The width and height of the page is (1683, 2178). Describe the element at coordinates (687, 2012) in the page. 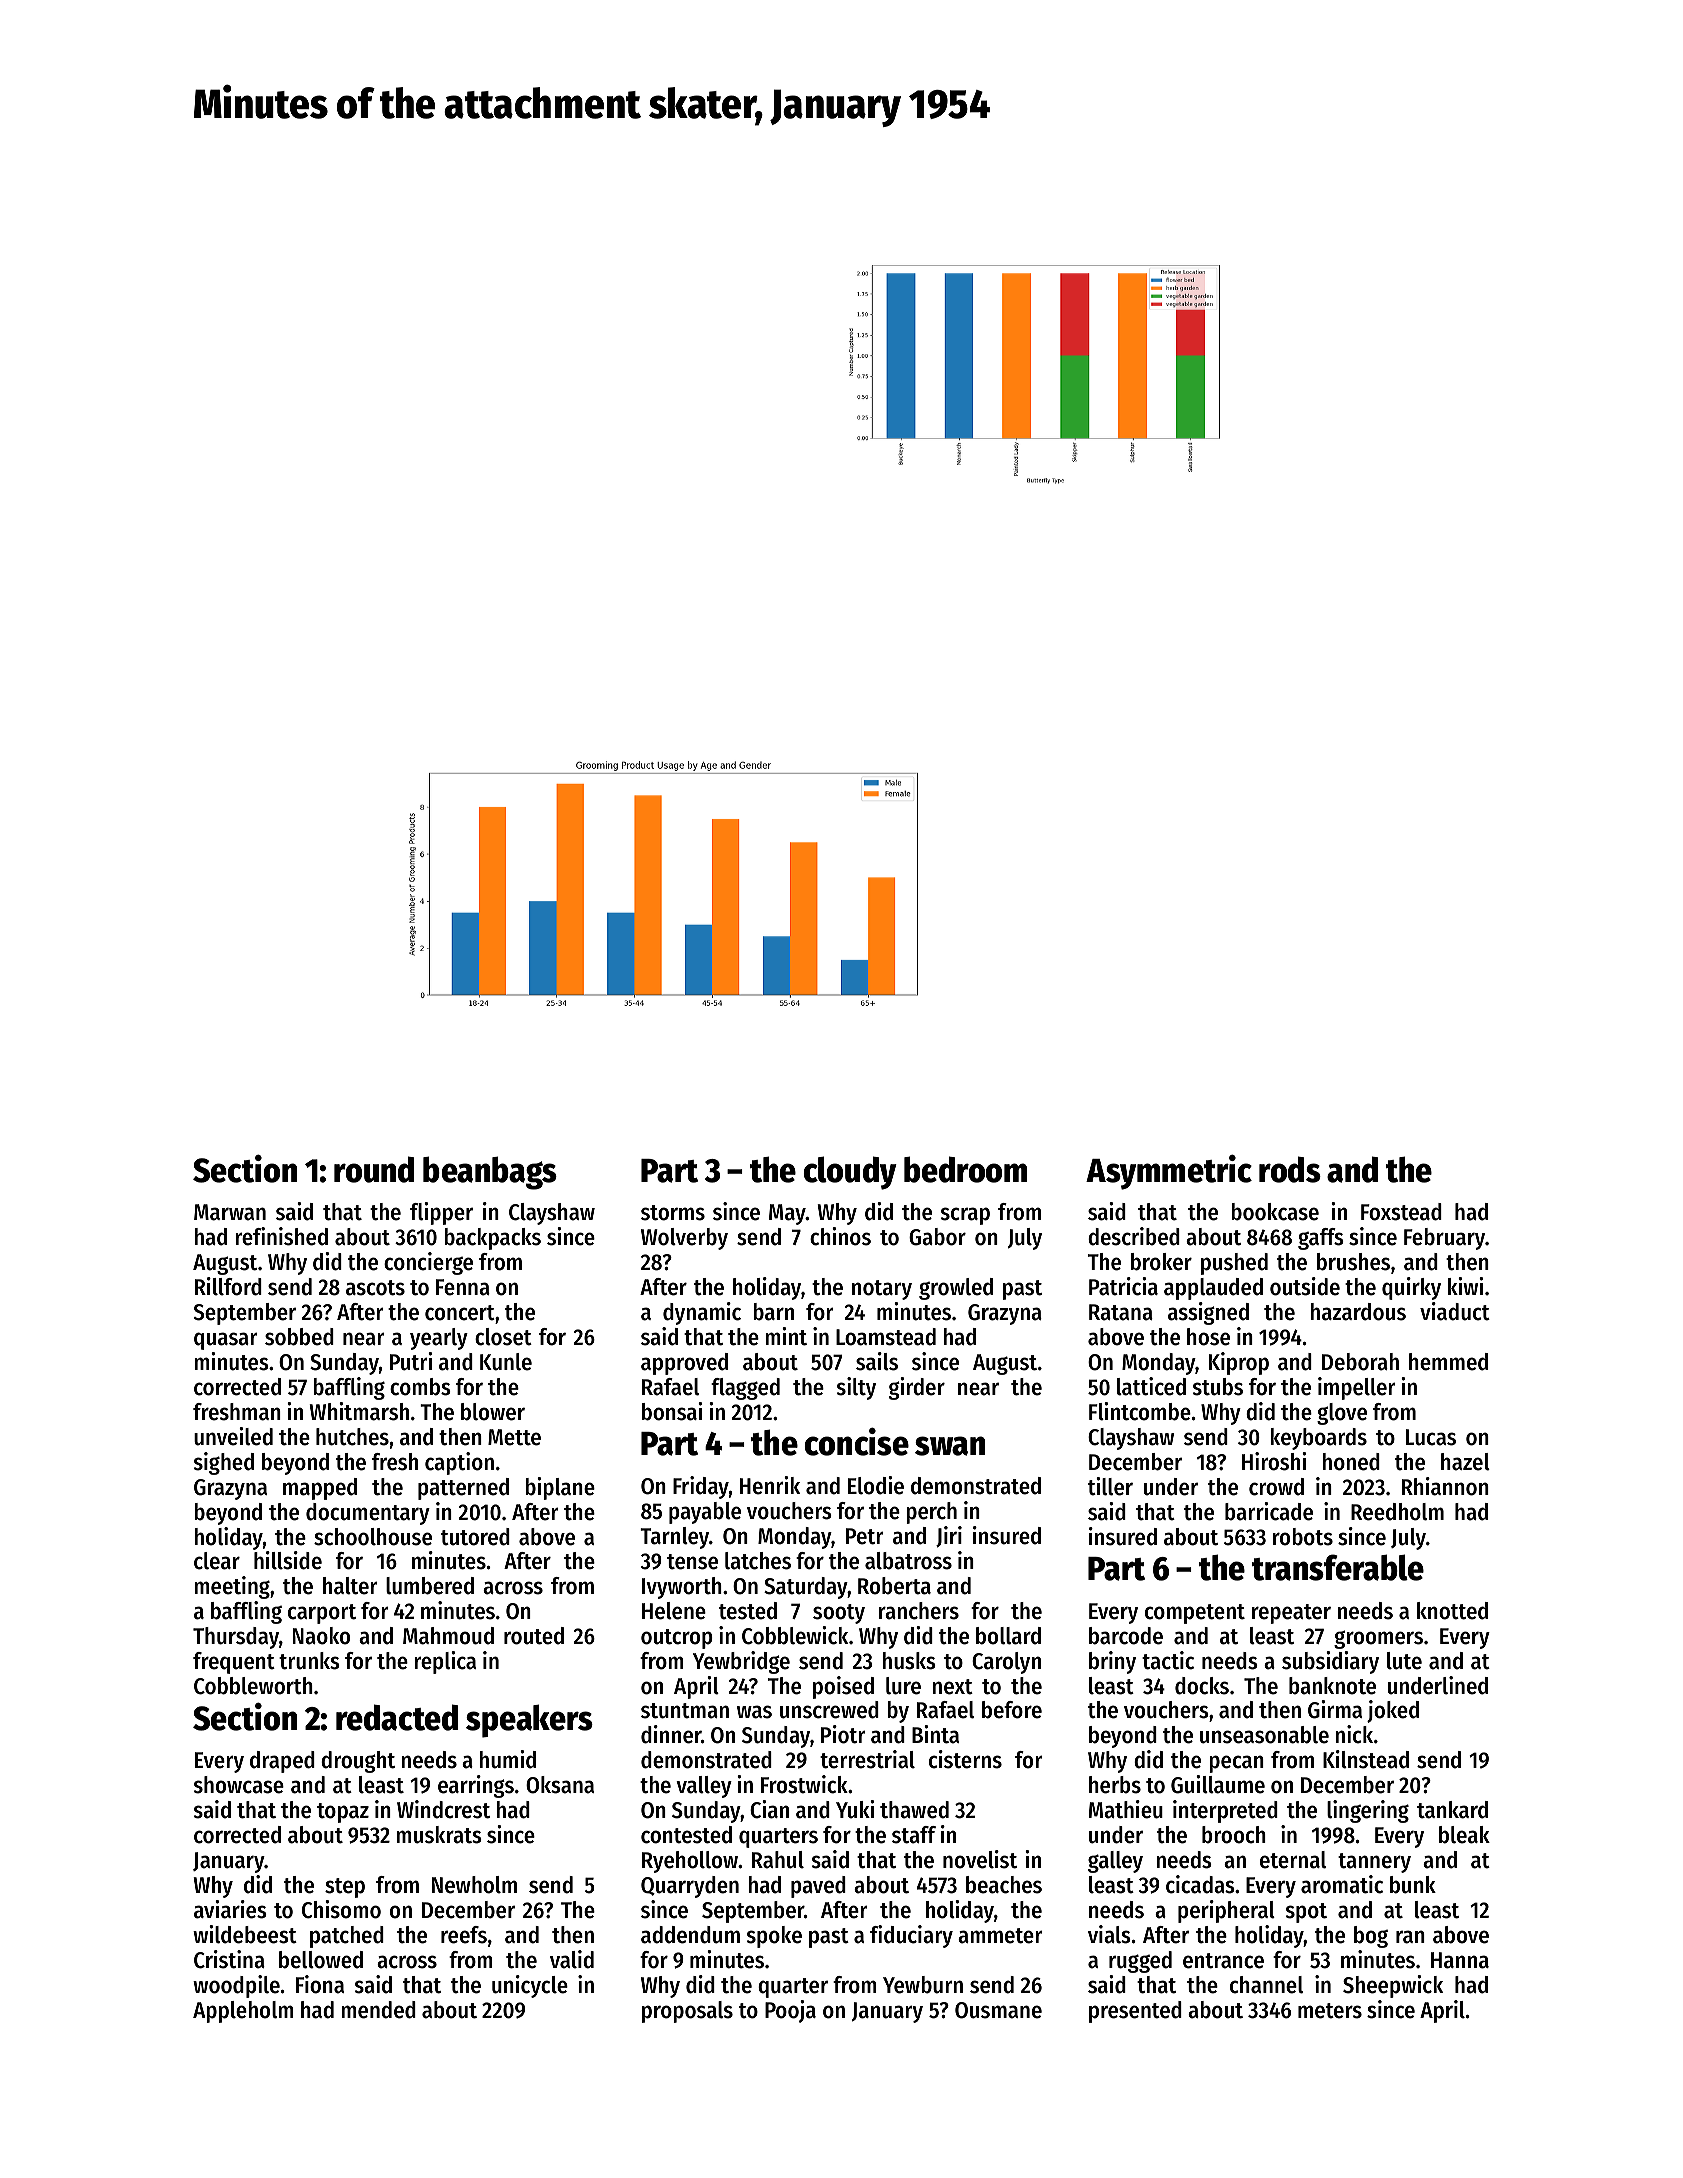

I see `proposals` at that location.
